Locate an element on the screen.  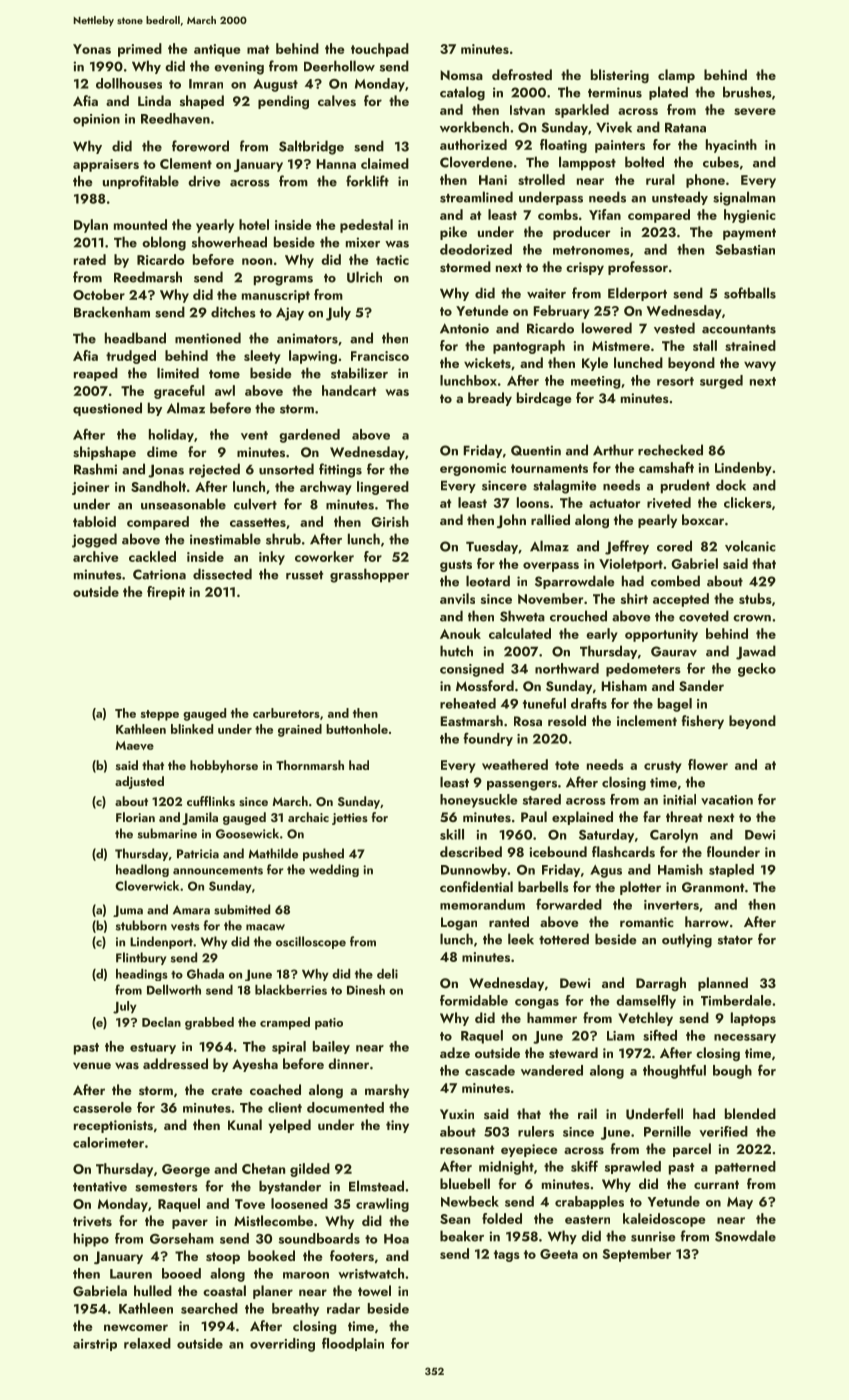
phone is located at coordinates (705, 181).
